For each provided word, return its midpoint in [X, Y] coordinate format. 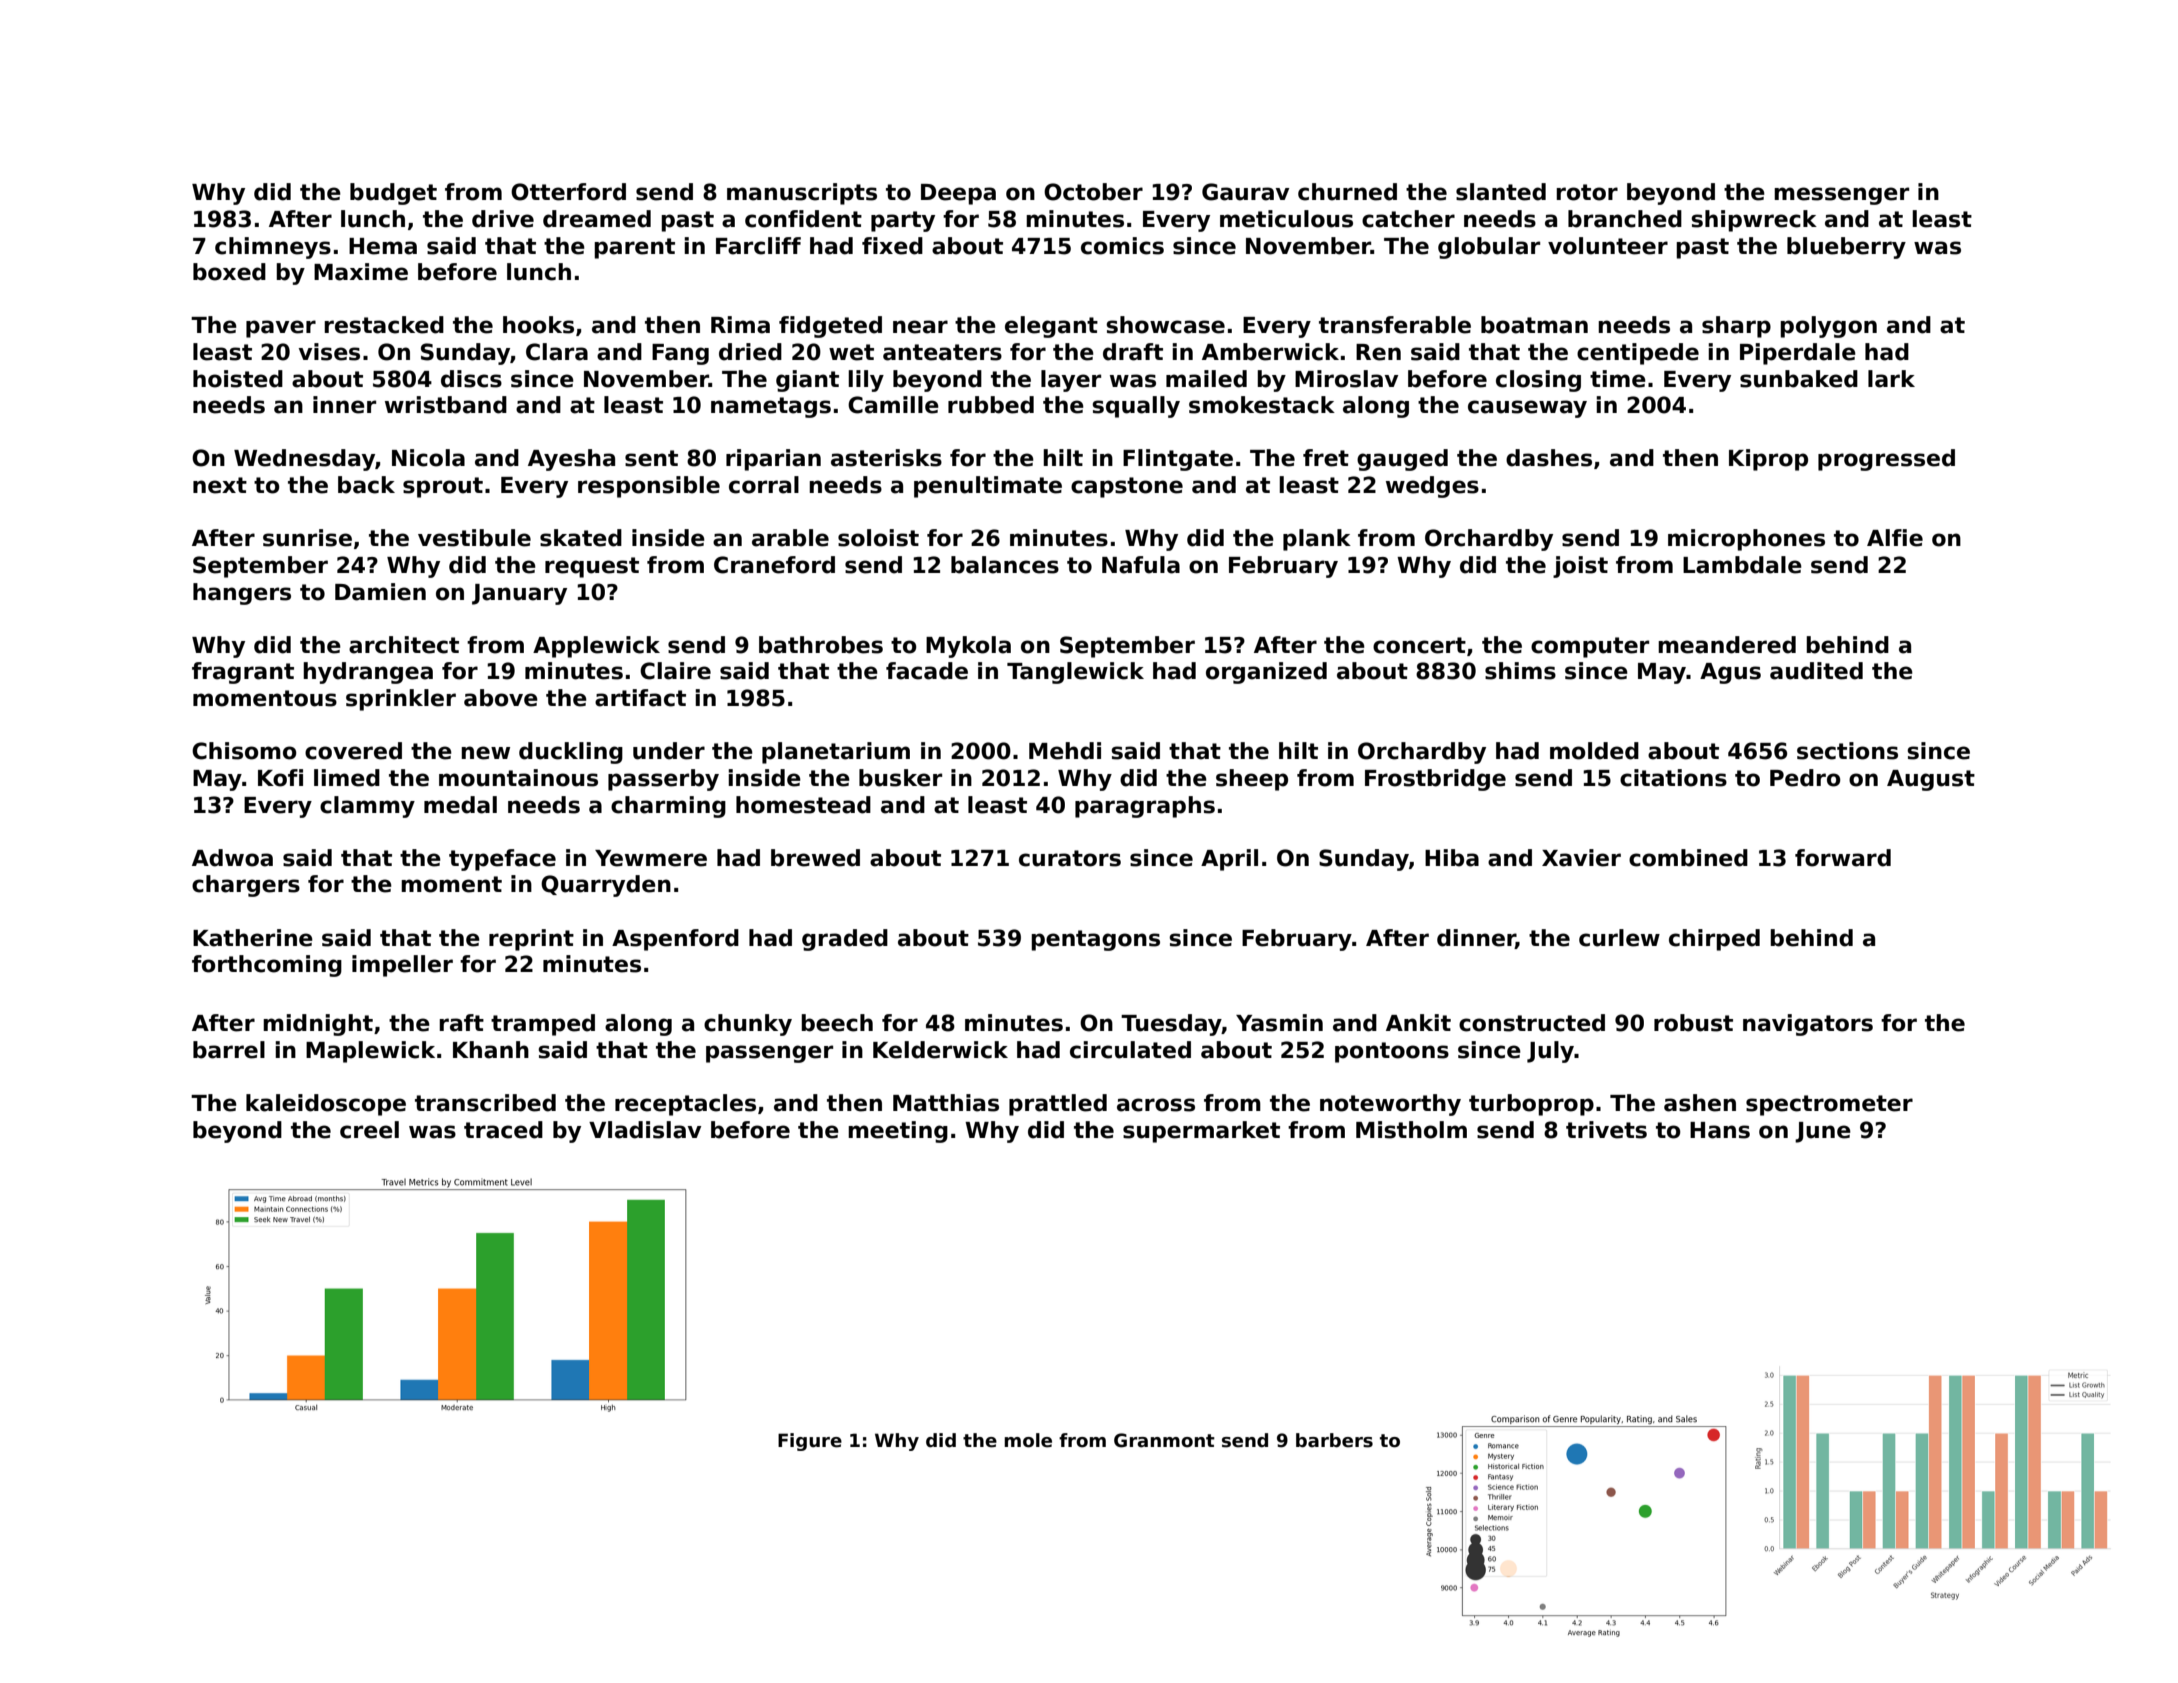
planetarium [836, 753]
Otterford [568, 192]
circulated [1130, 1050]
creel [369, 1130]
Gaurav [1245, 192]
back [366, 485]
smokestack [1262, 405]
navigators [1808, 1025]
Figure [810, 1442]
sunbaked [1799, 379]
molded [1594, 751]
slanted [1501, 192]
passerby [663, 780]
